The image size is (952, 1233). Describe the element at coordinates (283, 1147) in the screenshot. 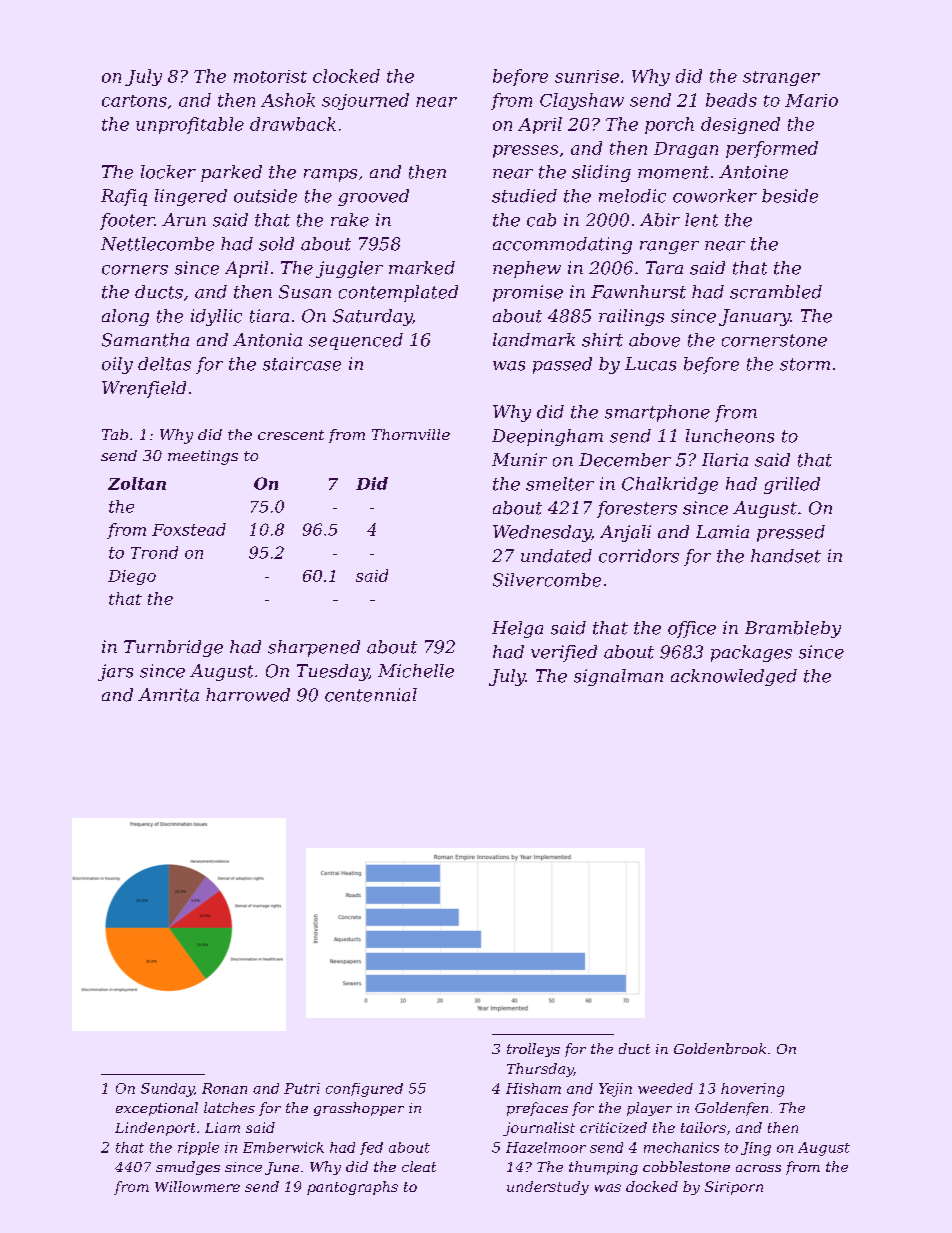

I see `Emberwick` at that location.
